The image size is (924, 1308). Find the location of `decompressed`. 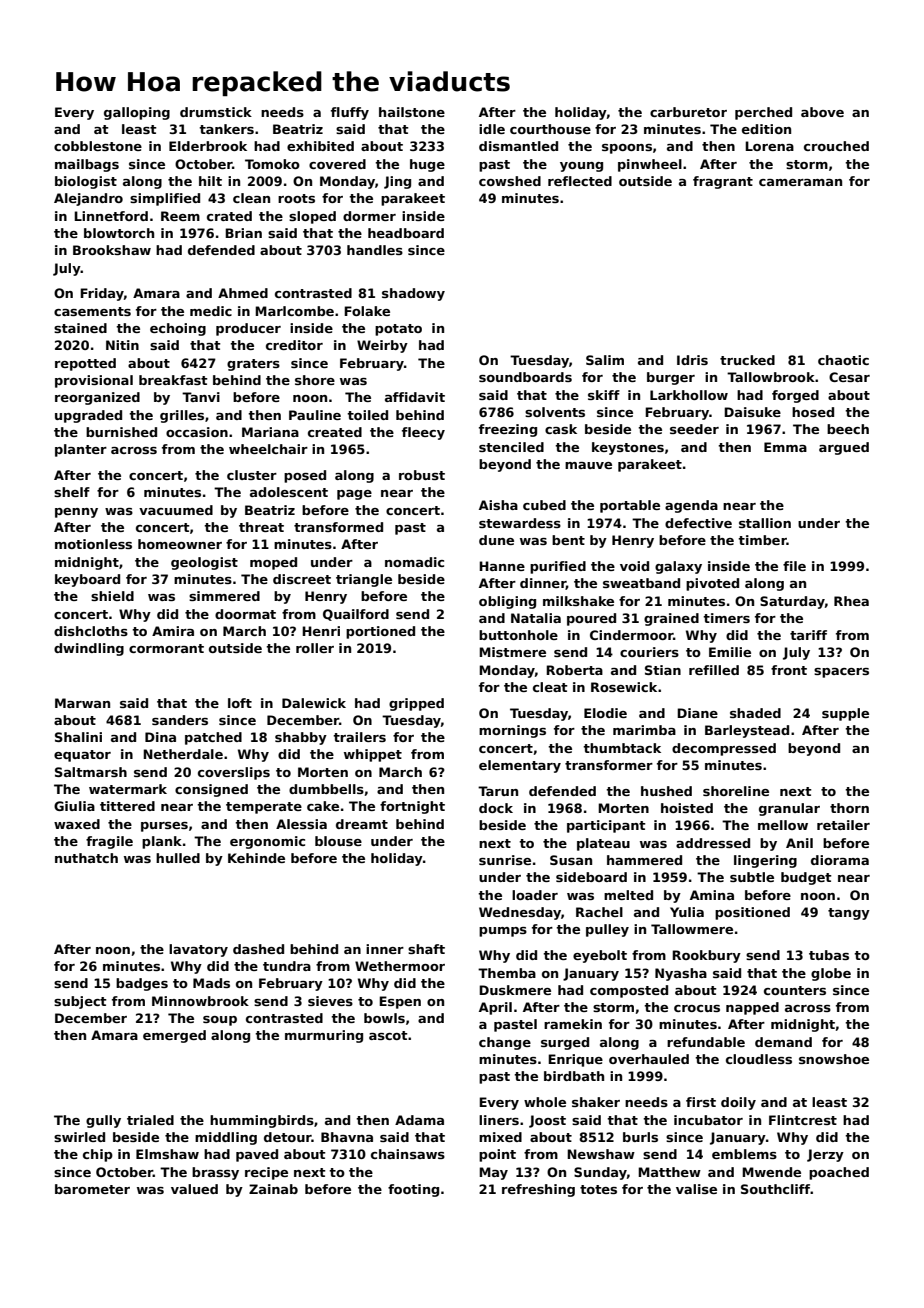

decompressed is located at coordinates (724, 749).
